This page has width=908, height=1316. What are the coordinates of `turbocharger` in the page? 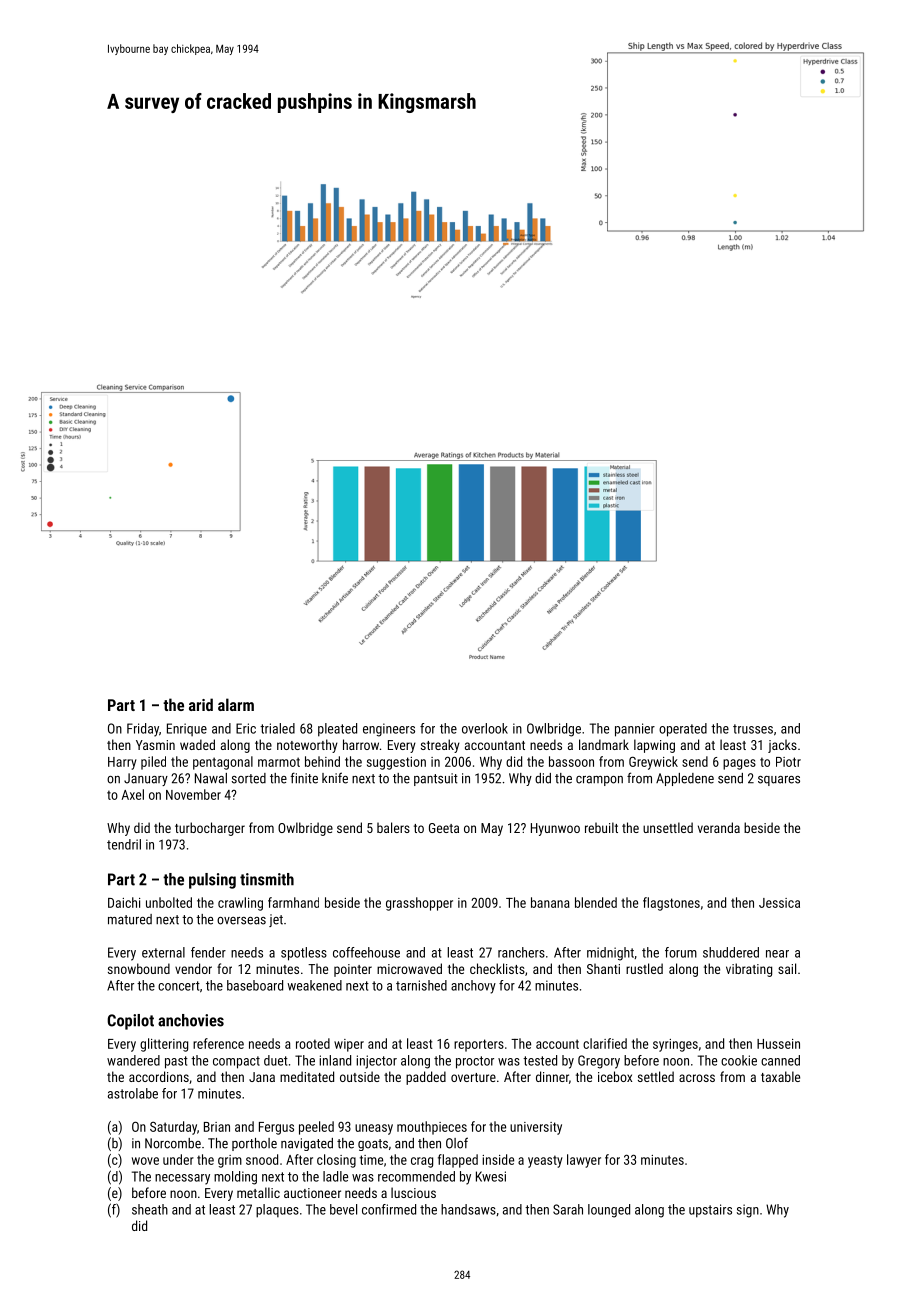 It's located at (210, 829).
